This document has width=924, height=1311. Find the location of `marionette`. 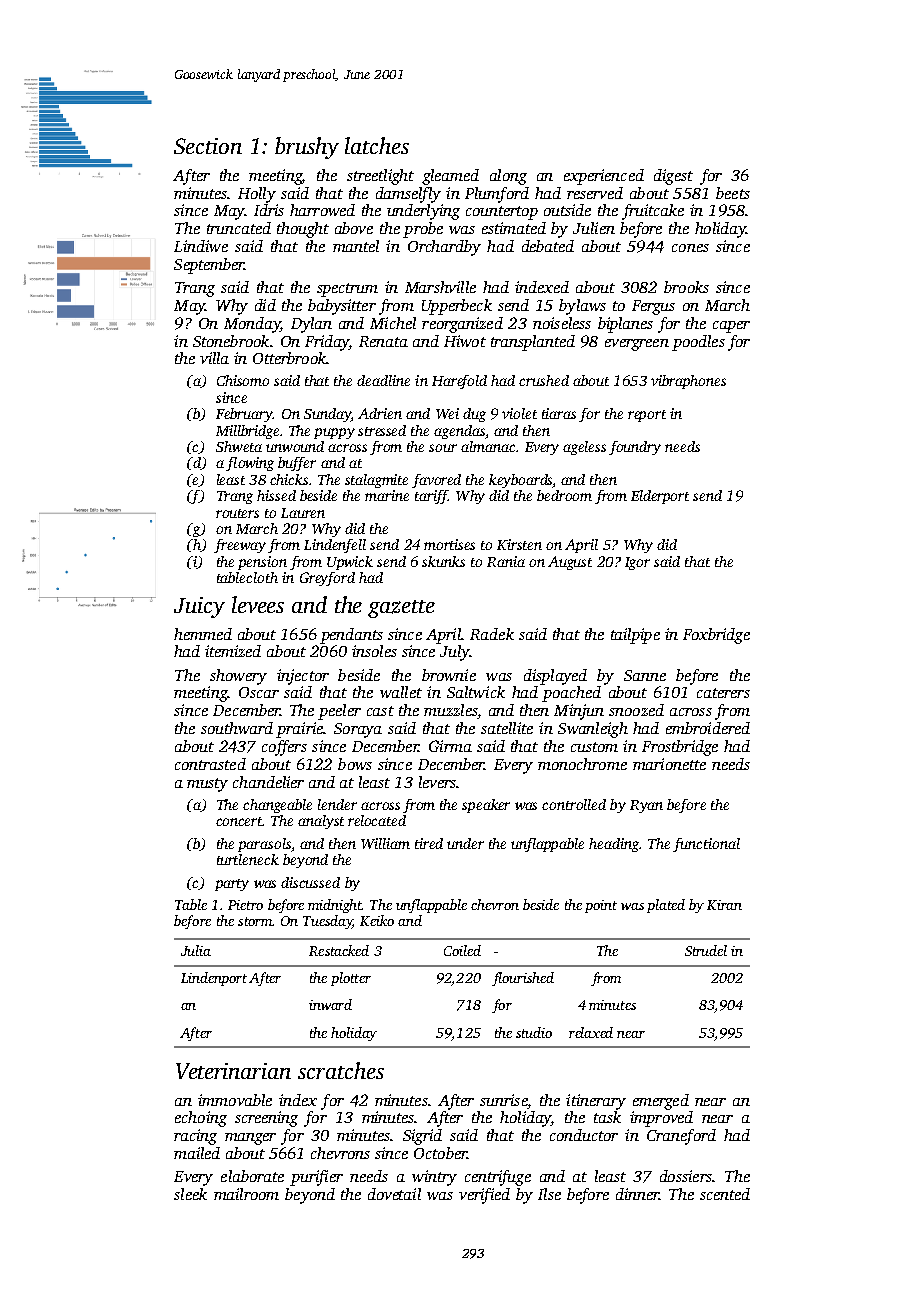

marionette is located at coordinates (669, 764).
